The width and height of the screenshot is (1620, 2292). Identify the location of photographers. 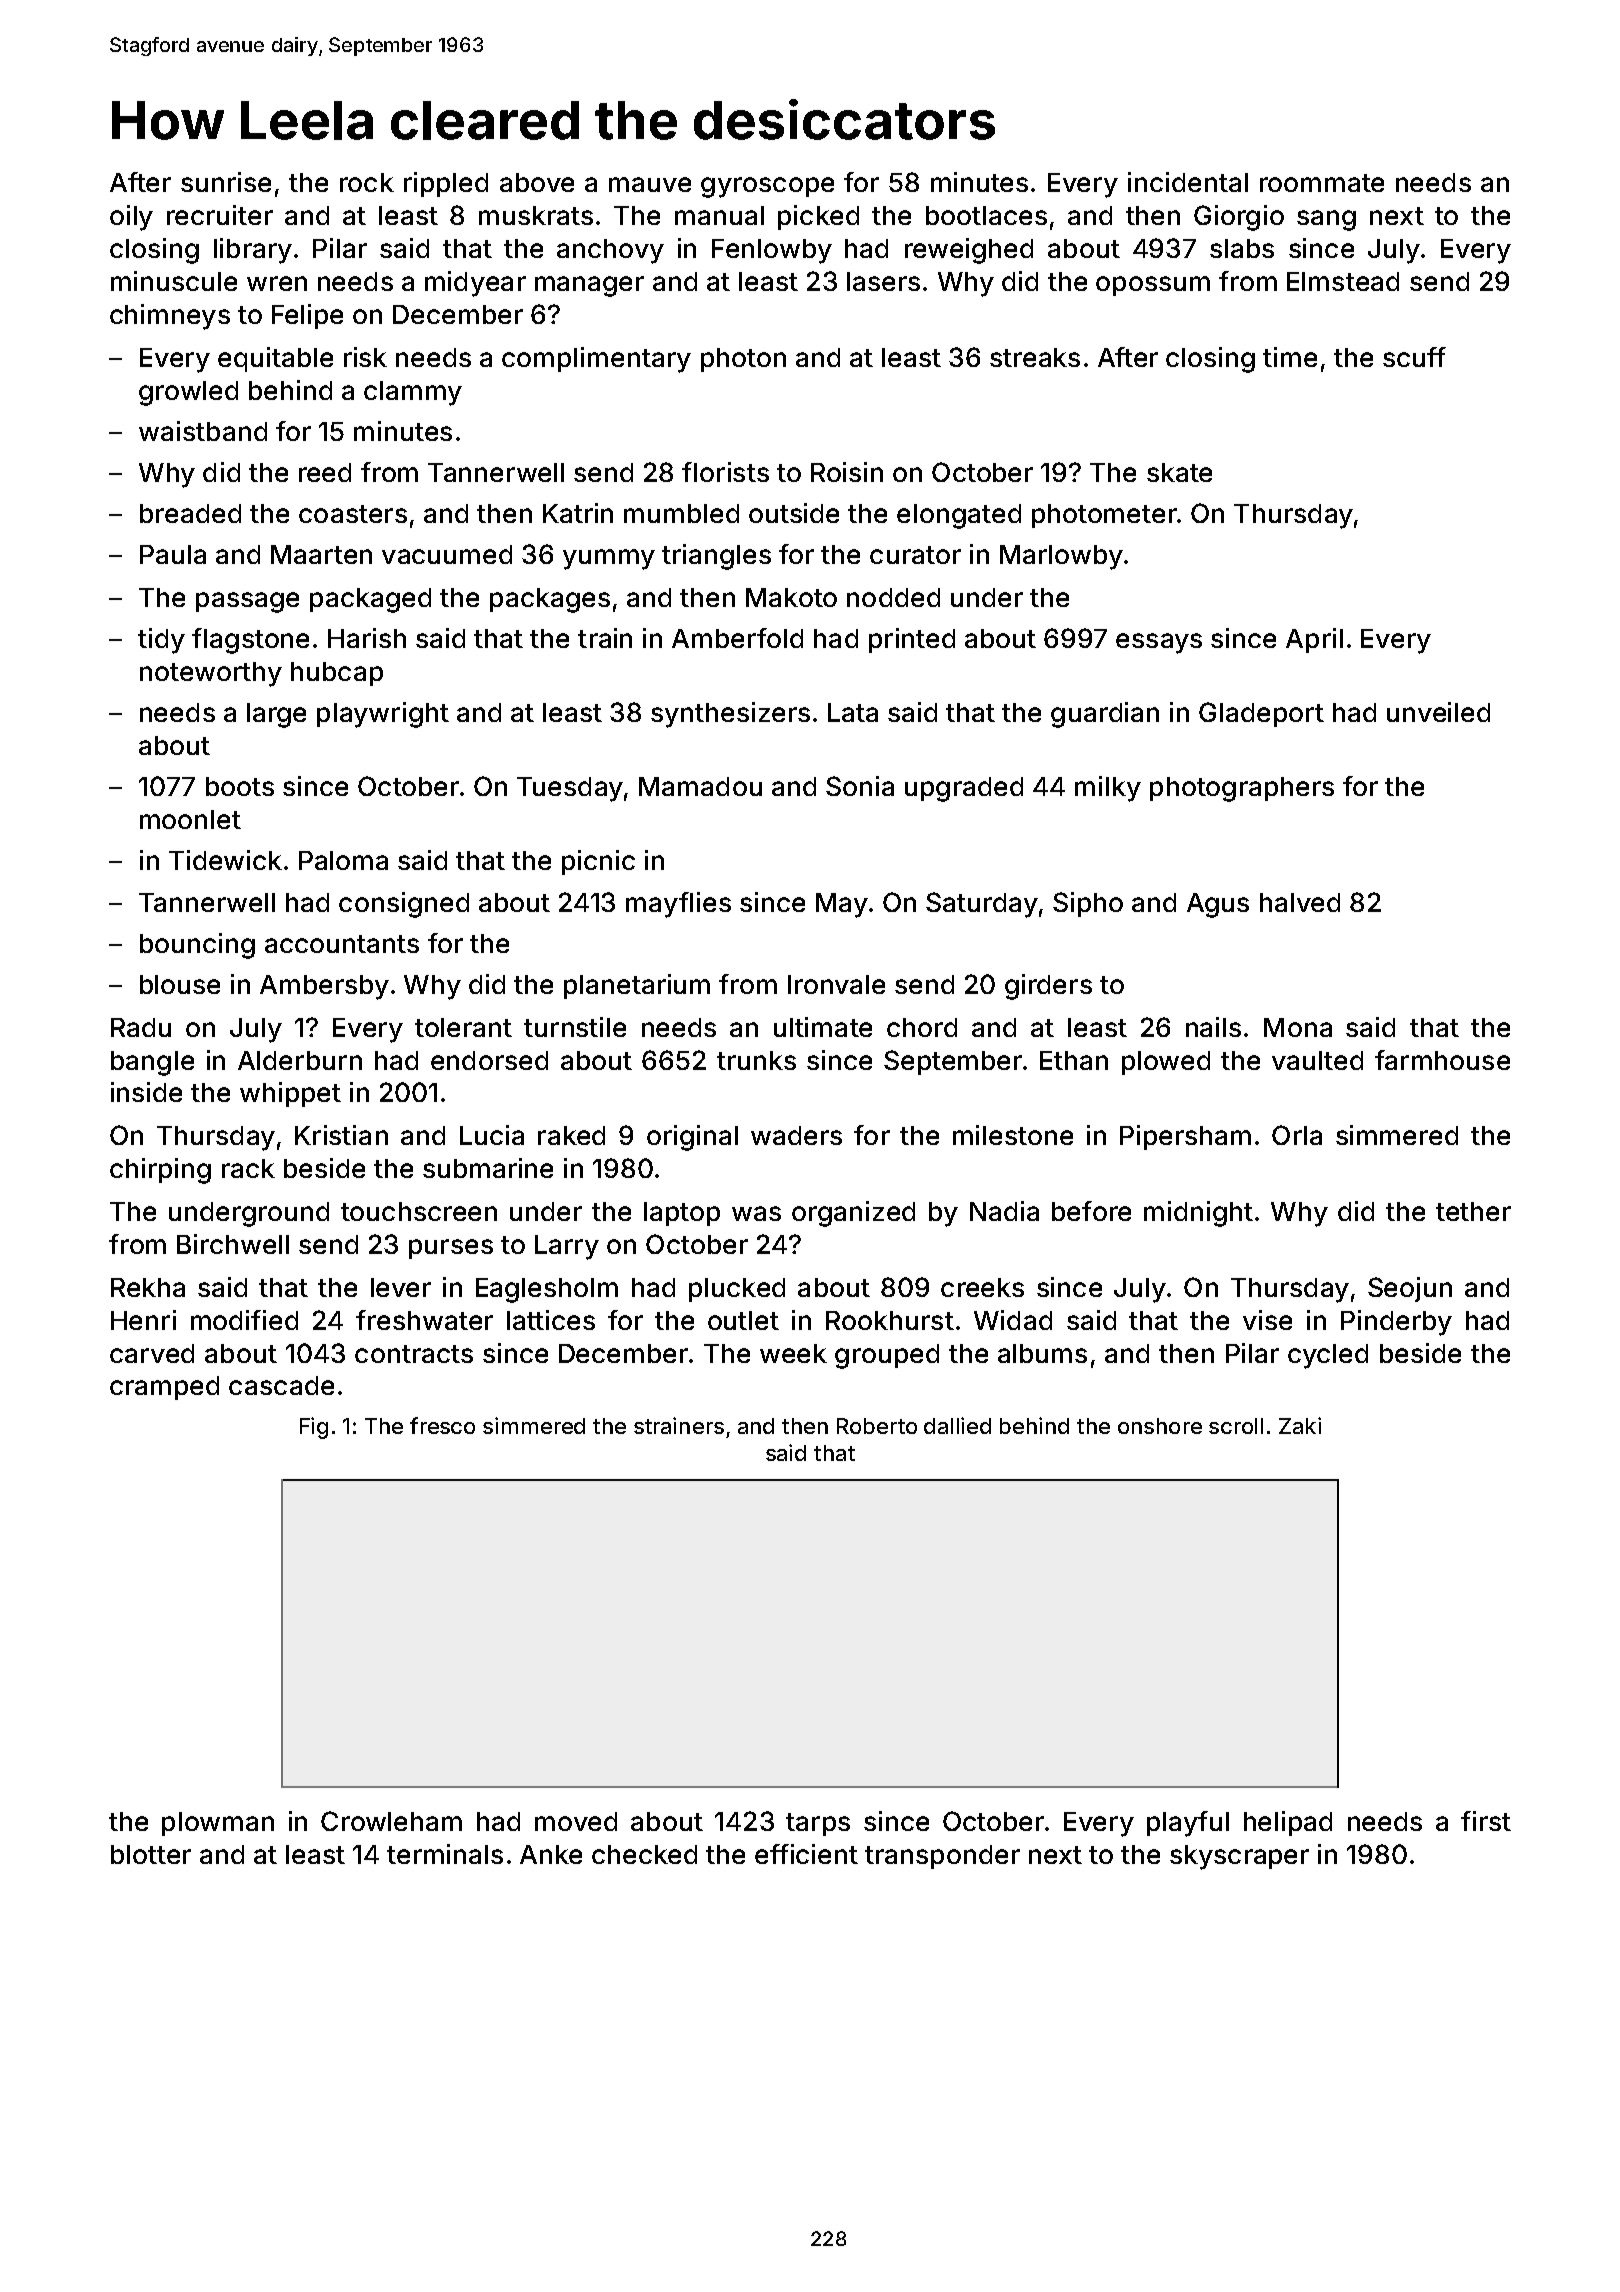
(1242, 789).
